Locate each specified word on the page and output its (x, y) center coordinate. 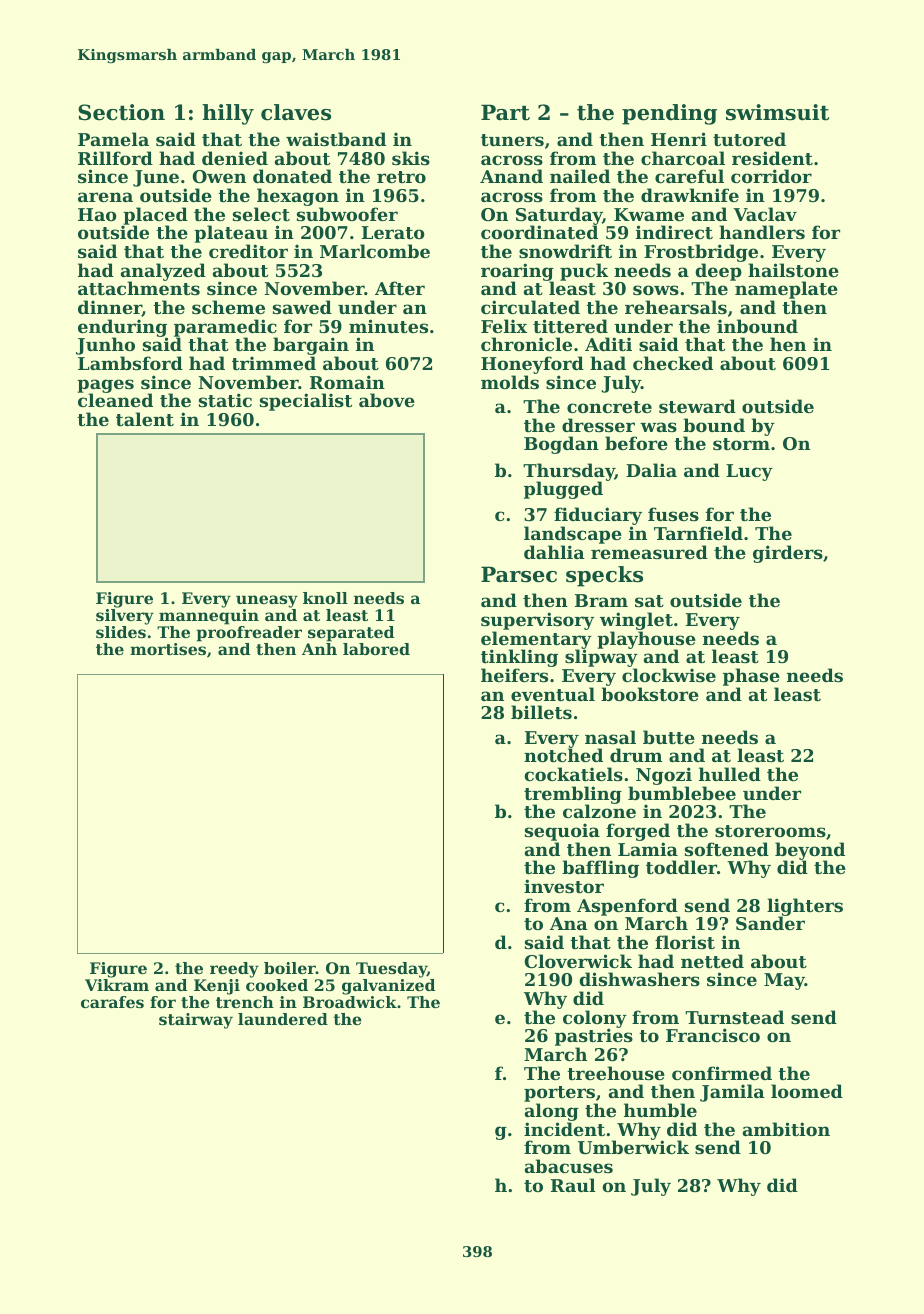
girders (788, 554)
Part (505, 112)
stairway (196, 1021)
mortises (168, 649)
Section (121, 112)
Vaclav (765, 214)
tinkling (519, 658)
